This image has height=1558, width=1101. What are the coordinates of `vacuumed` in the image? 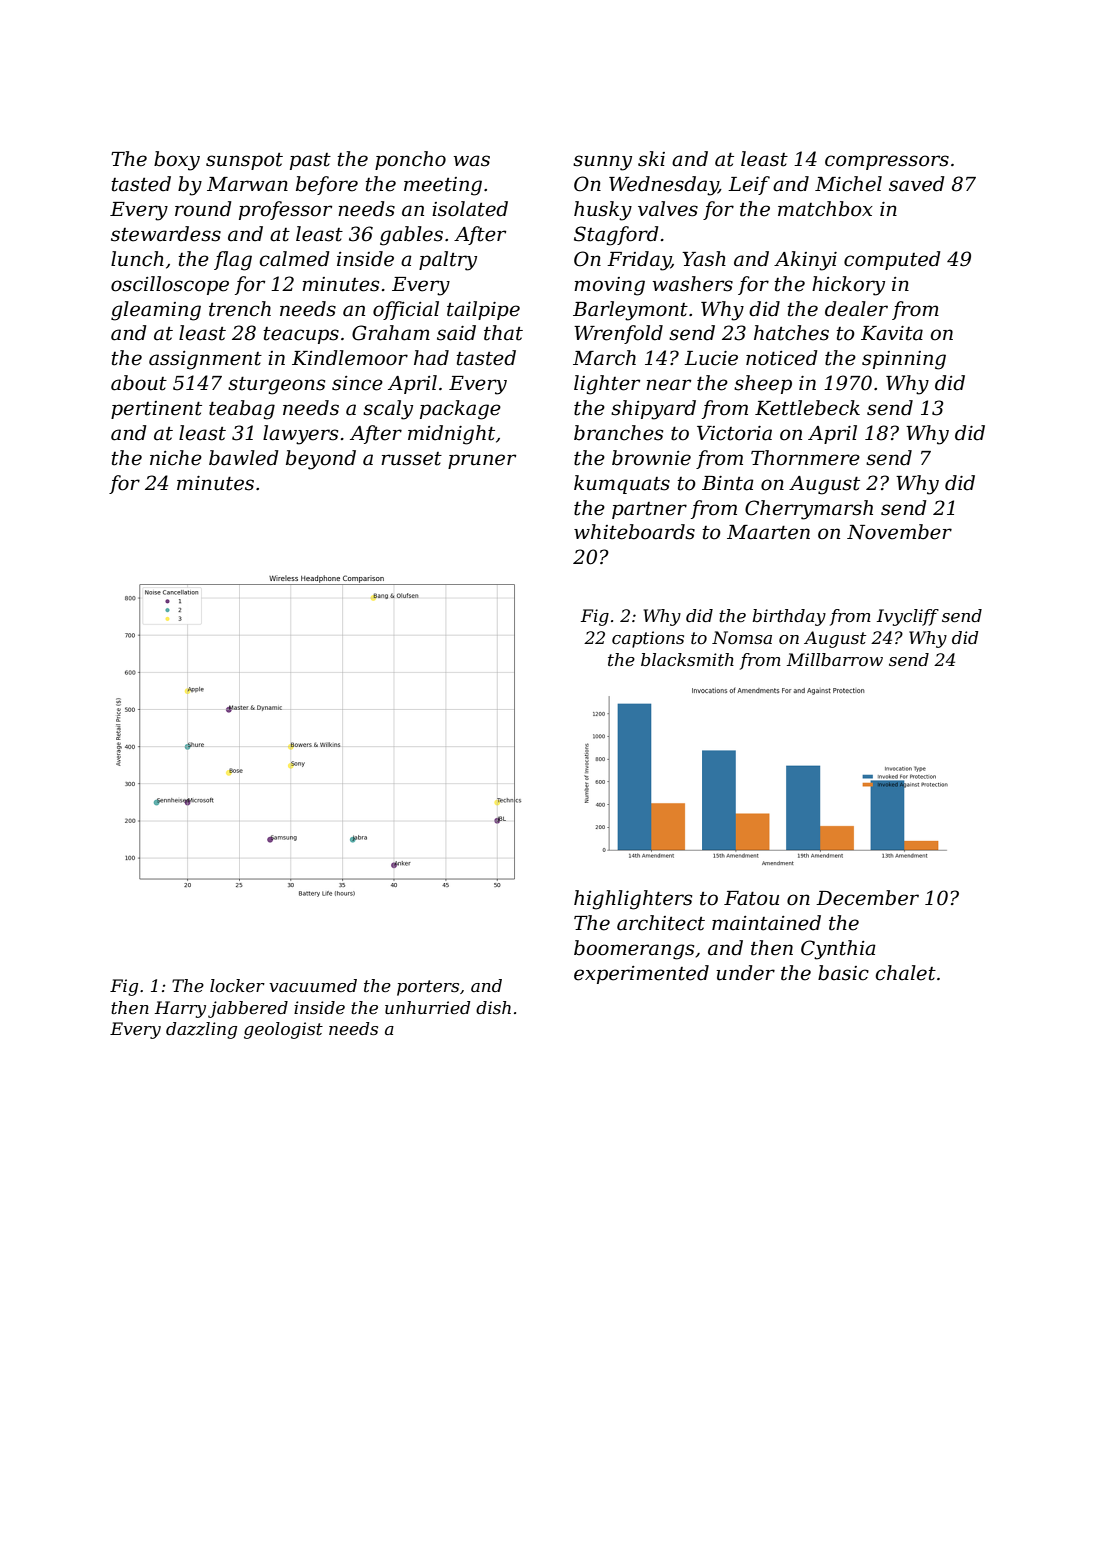 It's located at (313, 985).
